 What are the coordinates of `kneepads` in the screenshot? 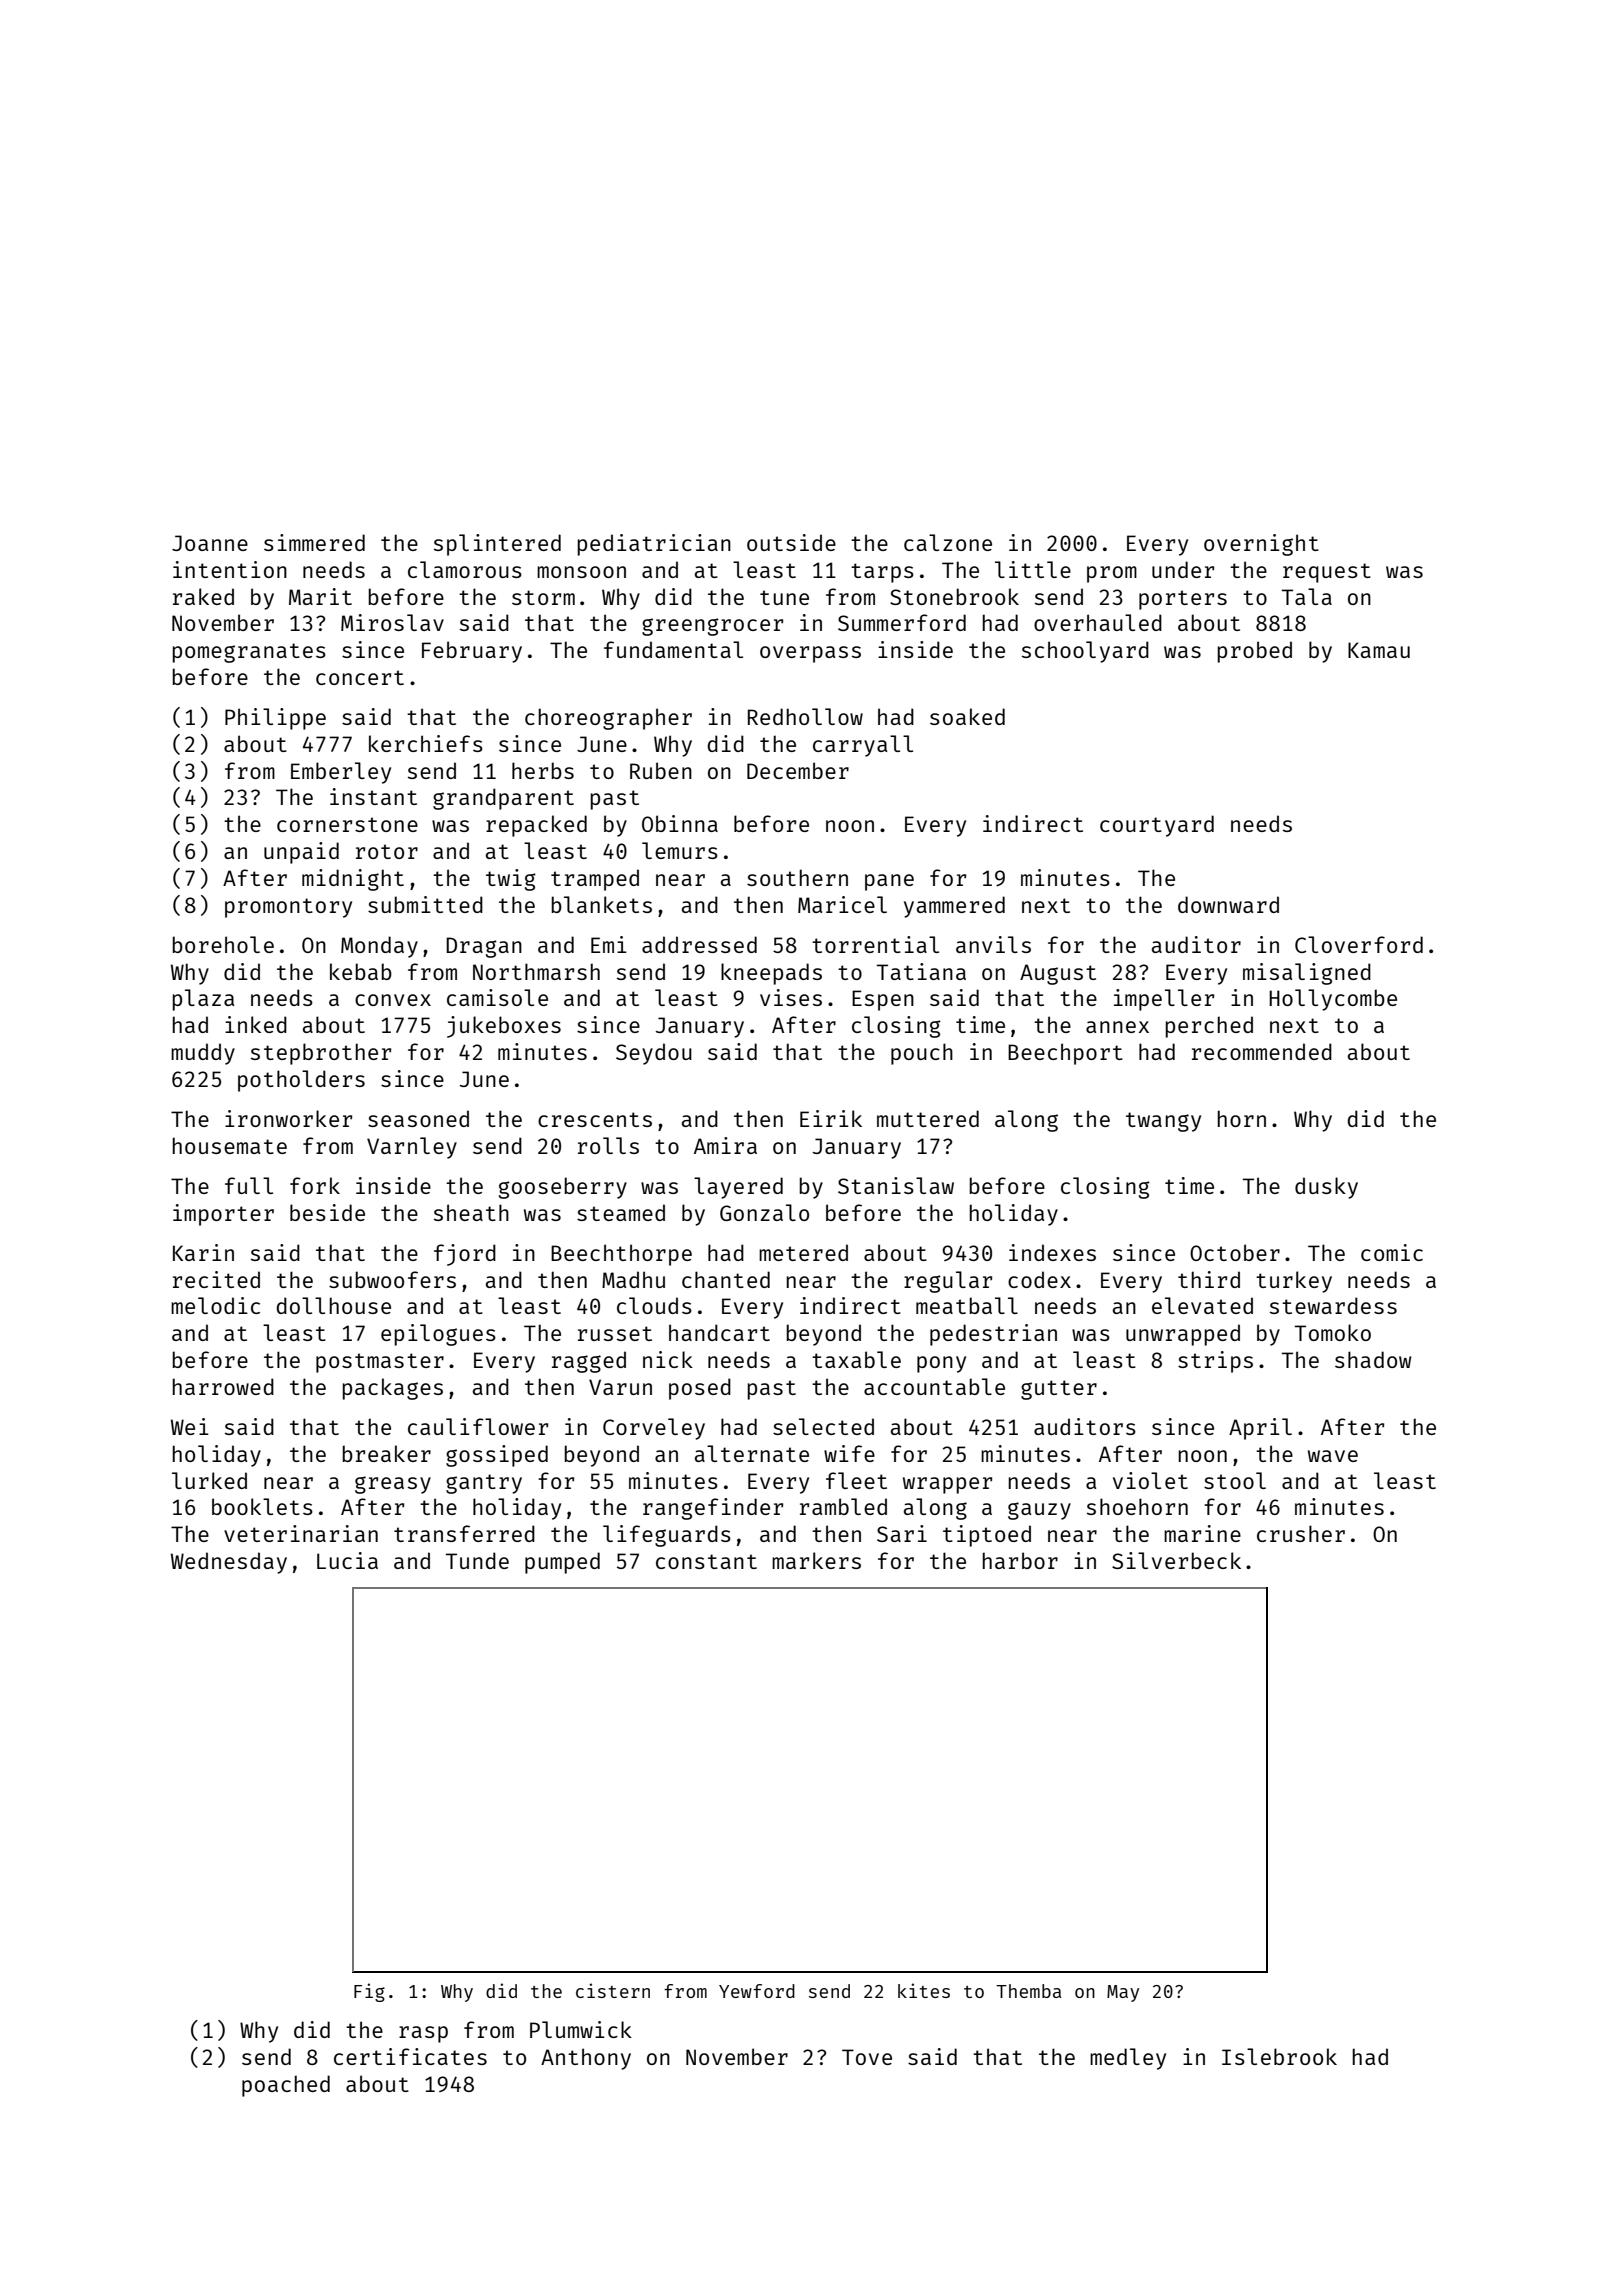 It's located at (771, 974).
